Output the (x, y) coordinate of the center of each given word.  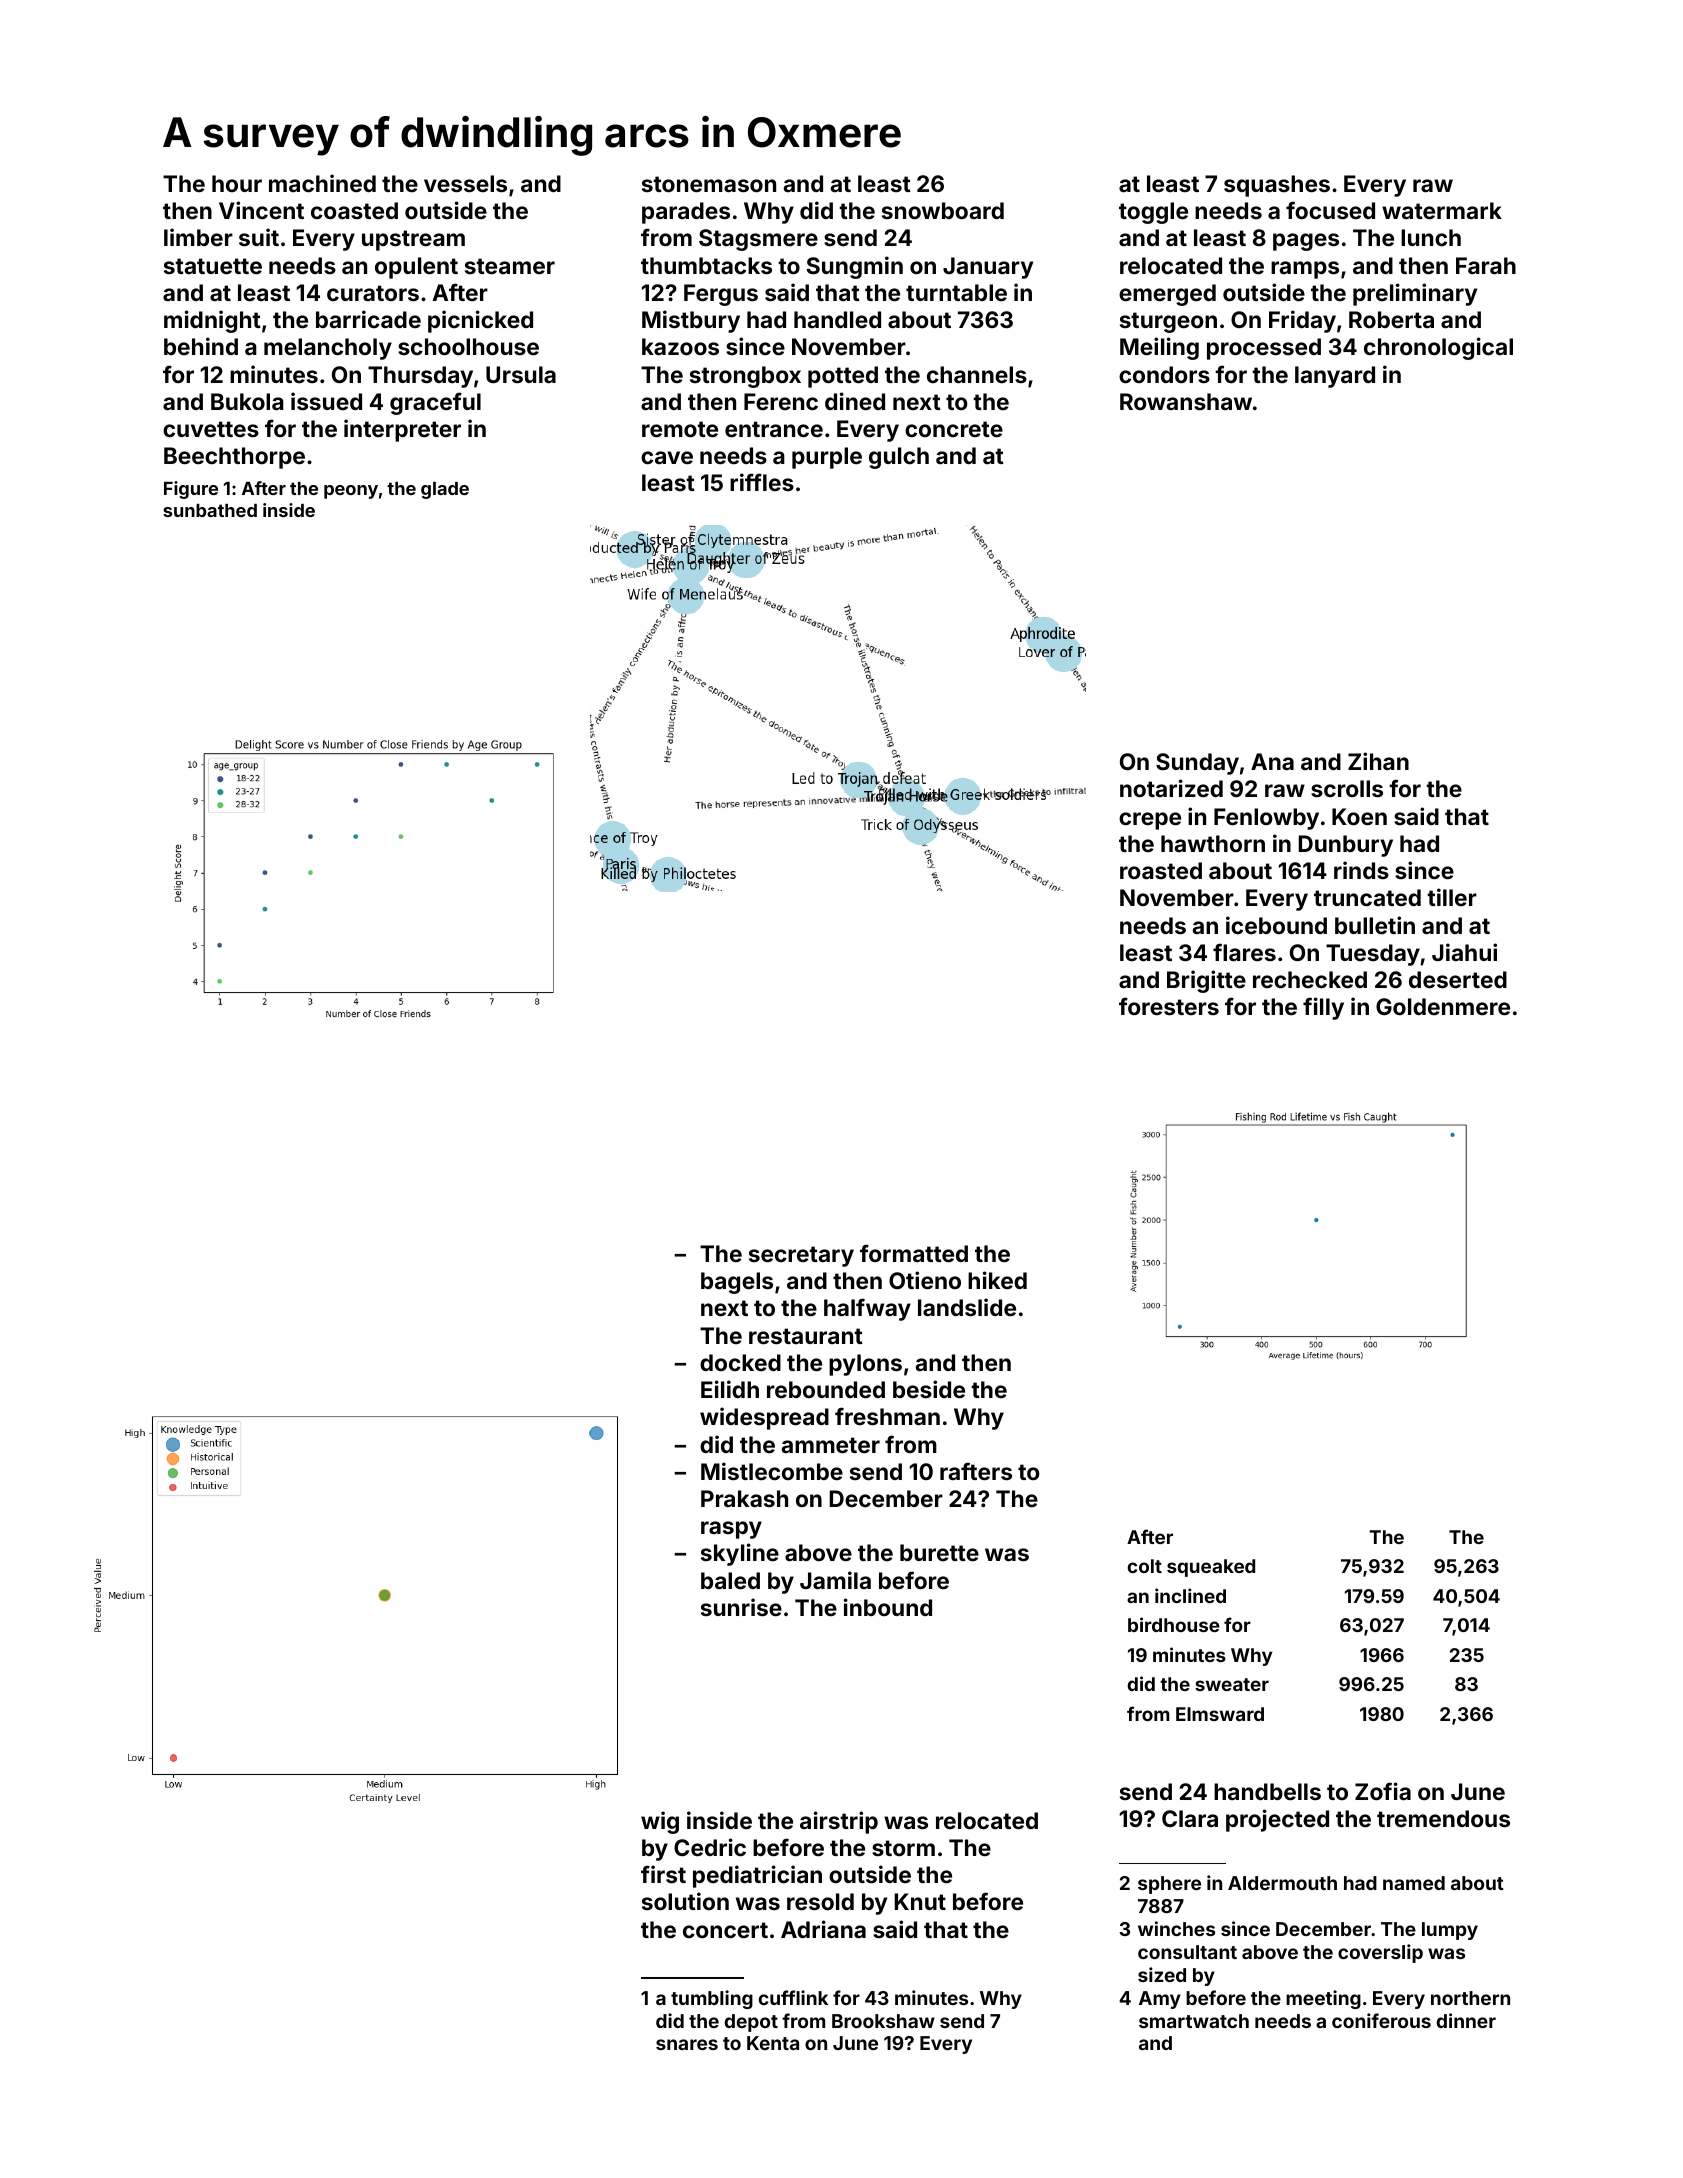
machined (322, 183)
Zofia (1383, 1791)
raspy (731, 1530)
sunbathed (210, 510)
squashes (1277, 186)
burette (939, 1552)
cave (667, 457)
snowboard (943, 210)
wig (660, 1822)
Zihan (1378, 761)
